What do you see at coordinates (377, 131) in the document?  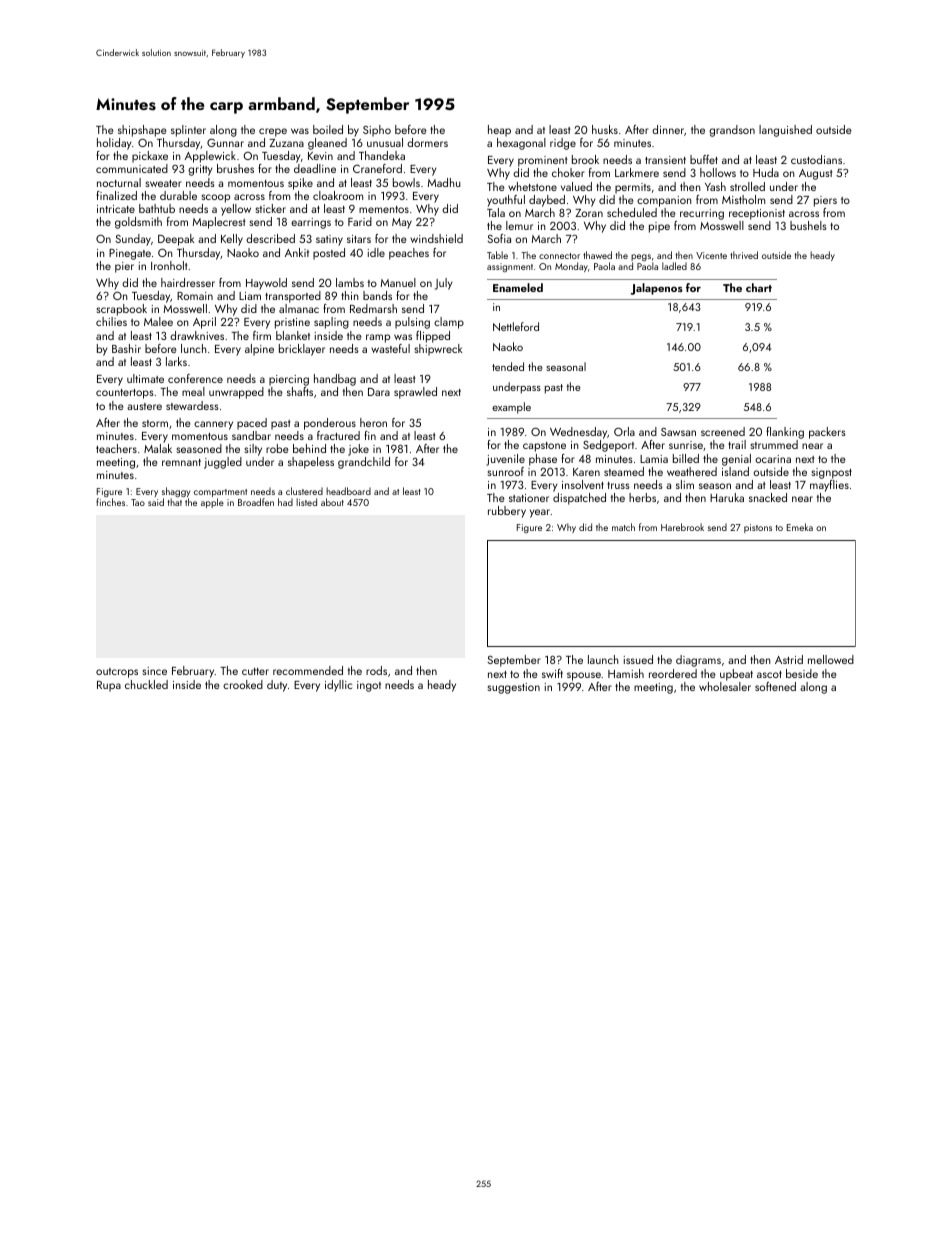 I see `Sipho` at bounding box center [377, 131].
